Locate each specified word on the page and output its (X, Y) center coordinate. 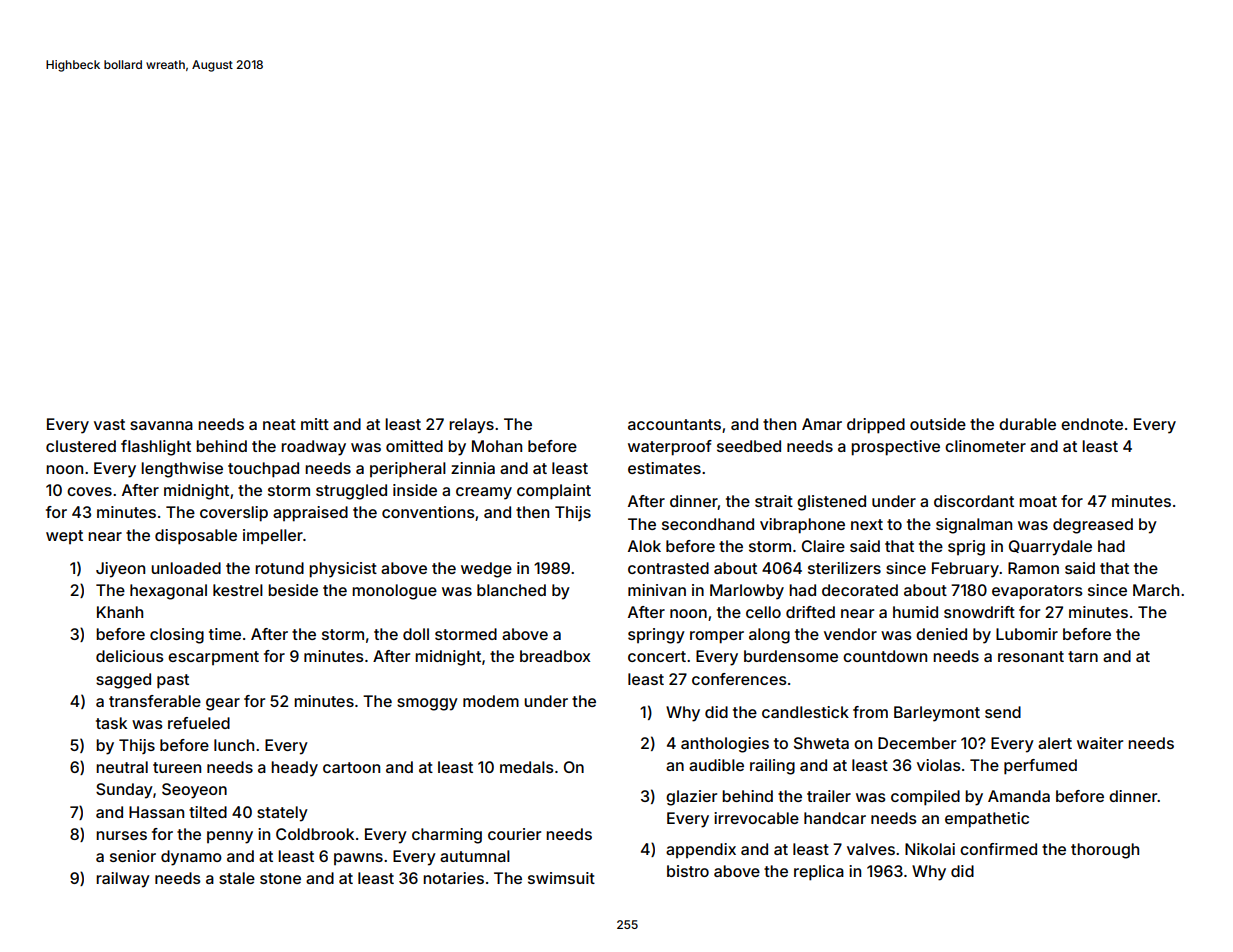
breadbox (555, 656)
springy (656, 636)
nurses (121, 835)
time (225, 634)
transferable (155, 701)
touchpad (263, 470)
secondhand (708, 524)
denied (941, 634)
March (1156, 590)
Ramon (1033, 568)
